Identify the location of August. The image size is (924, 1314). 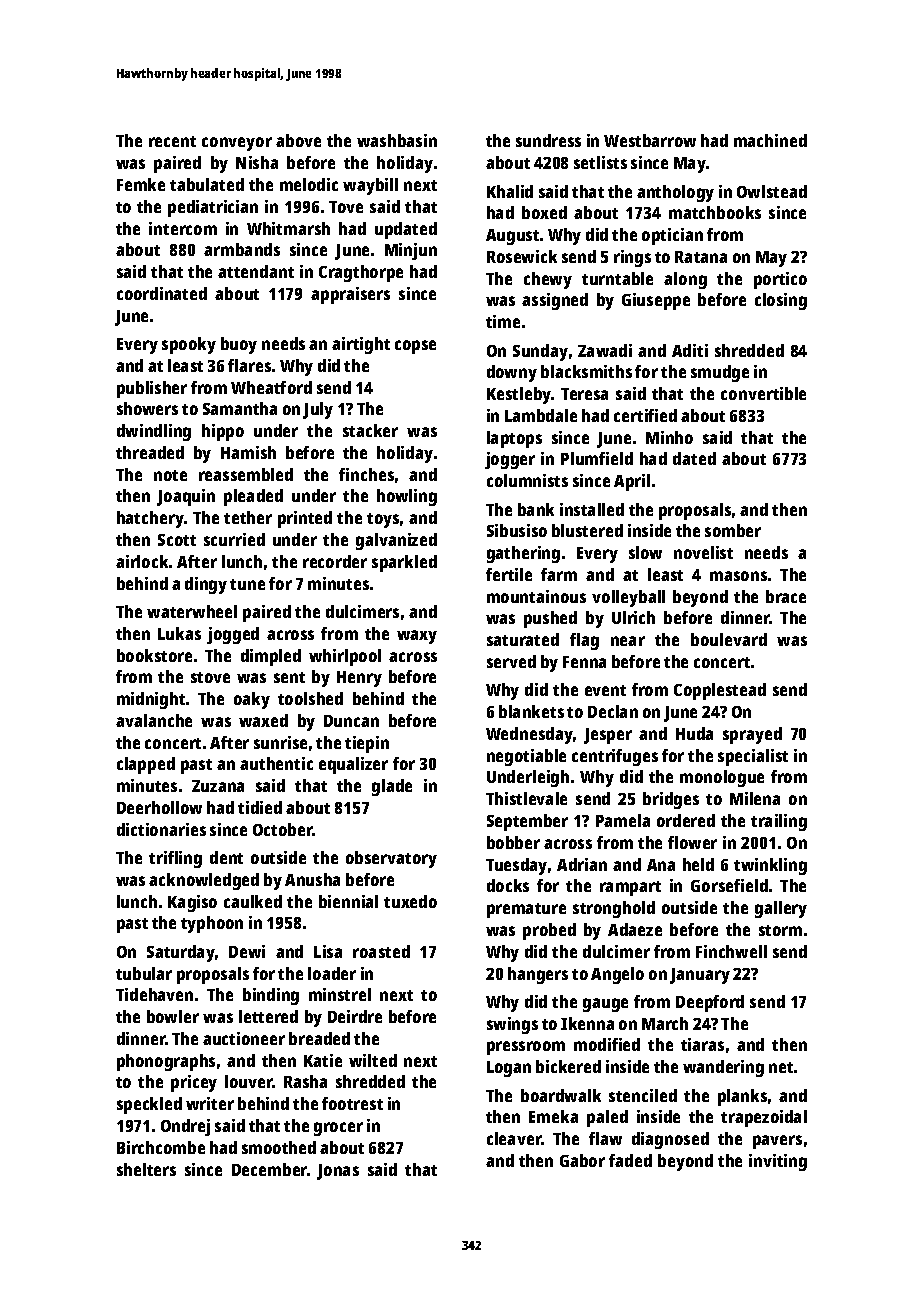
(512, 237).
